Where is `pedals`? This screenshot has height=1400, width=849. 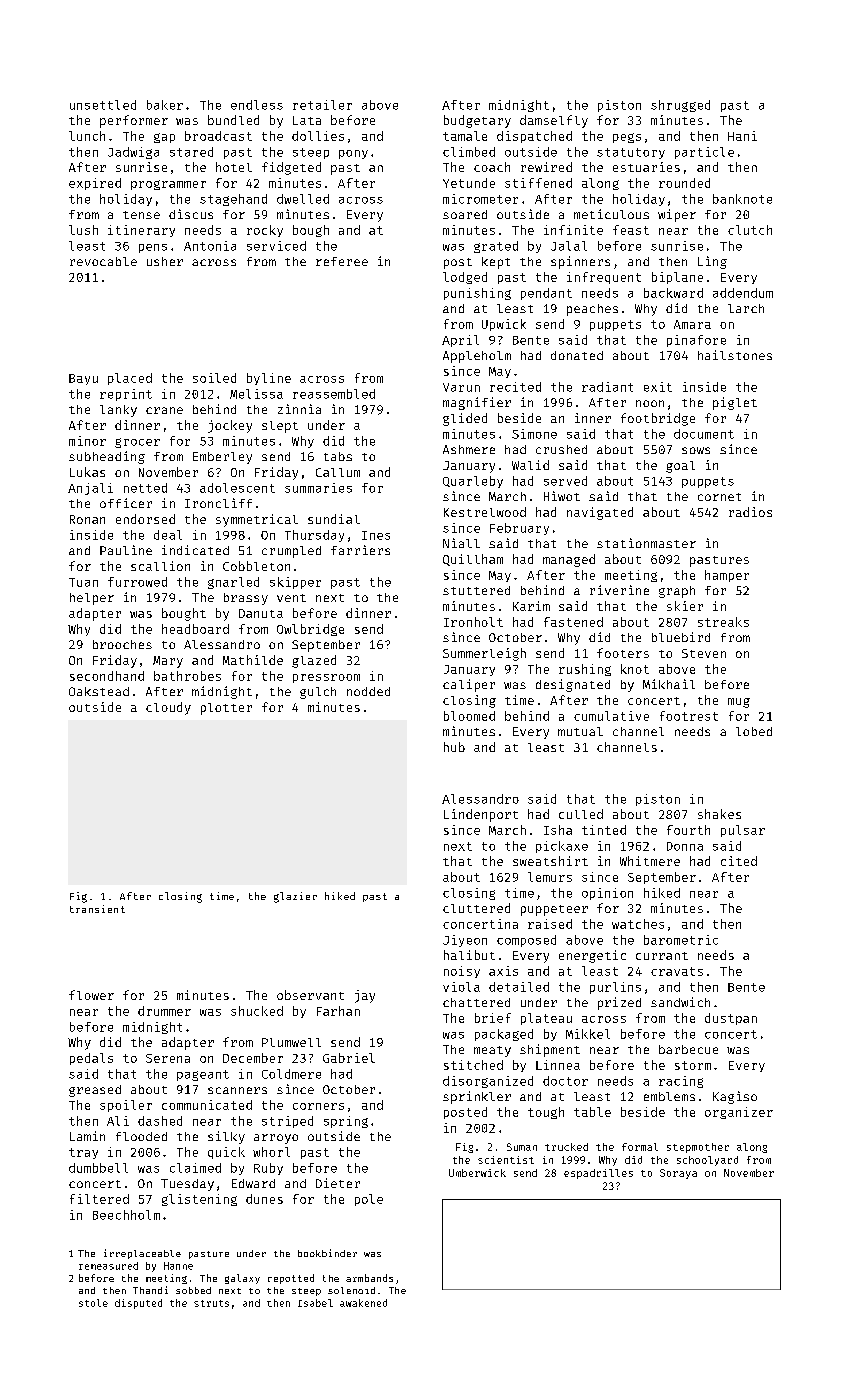 pedals is located at coordinates (91, 1059).
